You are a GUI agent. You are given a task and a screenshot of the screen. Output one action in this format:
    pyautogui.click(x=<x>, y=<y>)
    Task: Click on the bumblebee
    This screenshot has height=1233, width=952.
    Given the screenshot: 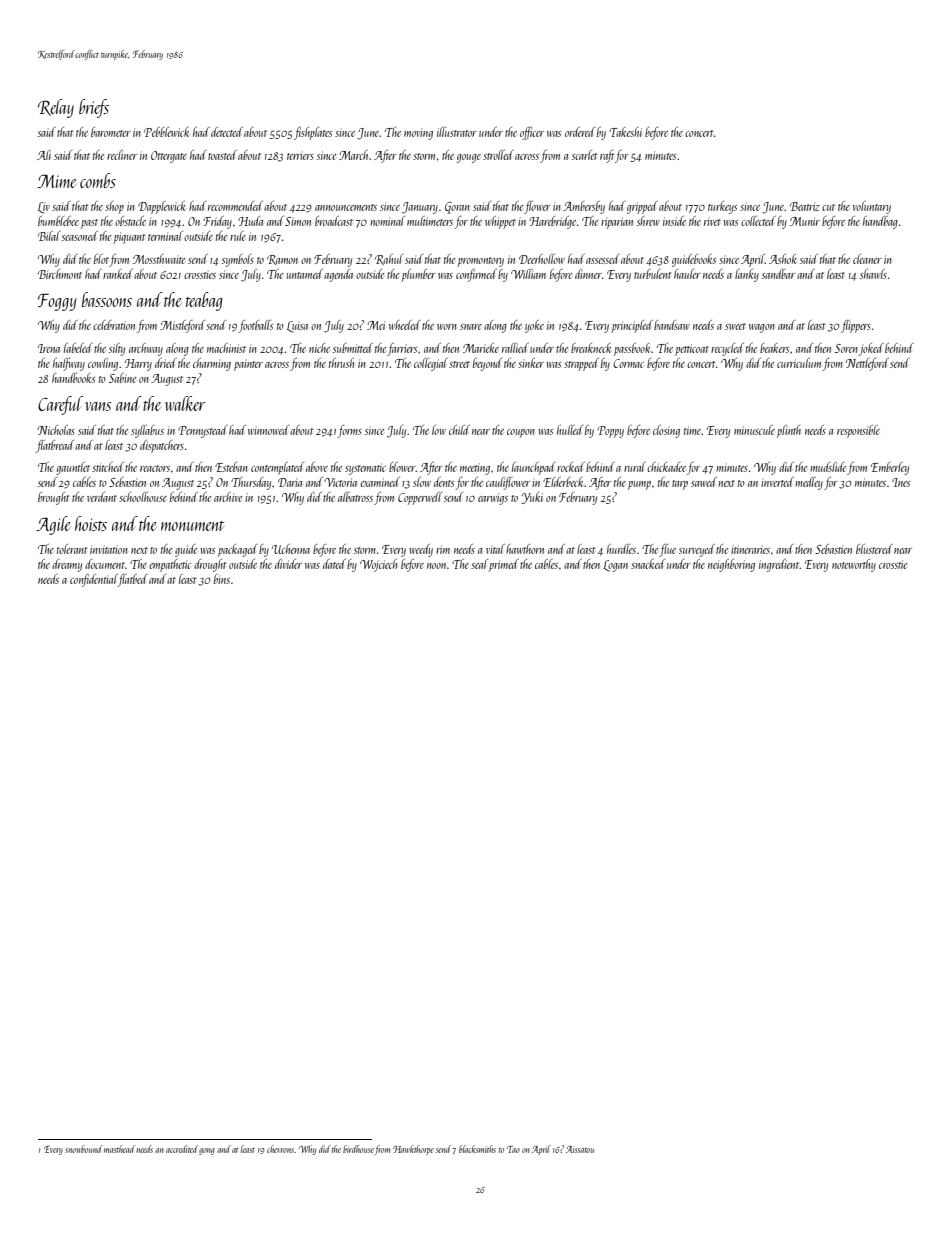 What is the action you would take?
    pyautogui.click(x=58, y=221)
